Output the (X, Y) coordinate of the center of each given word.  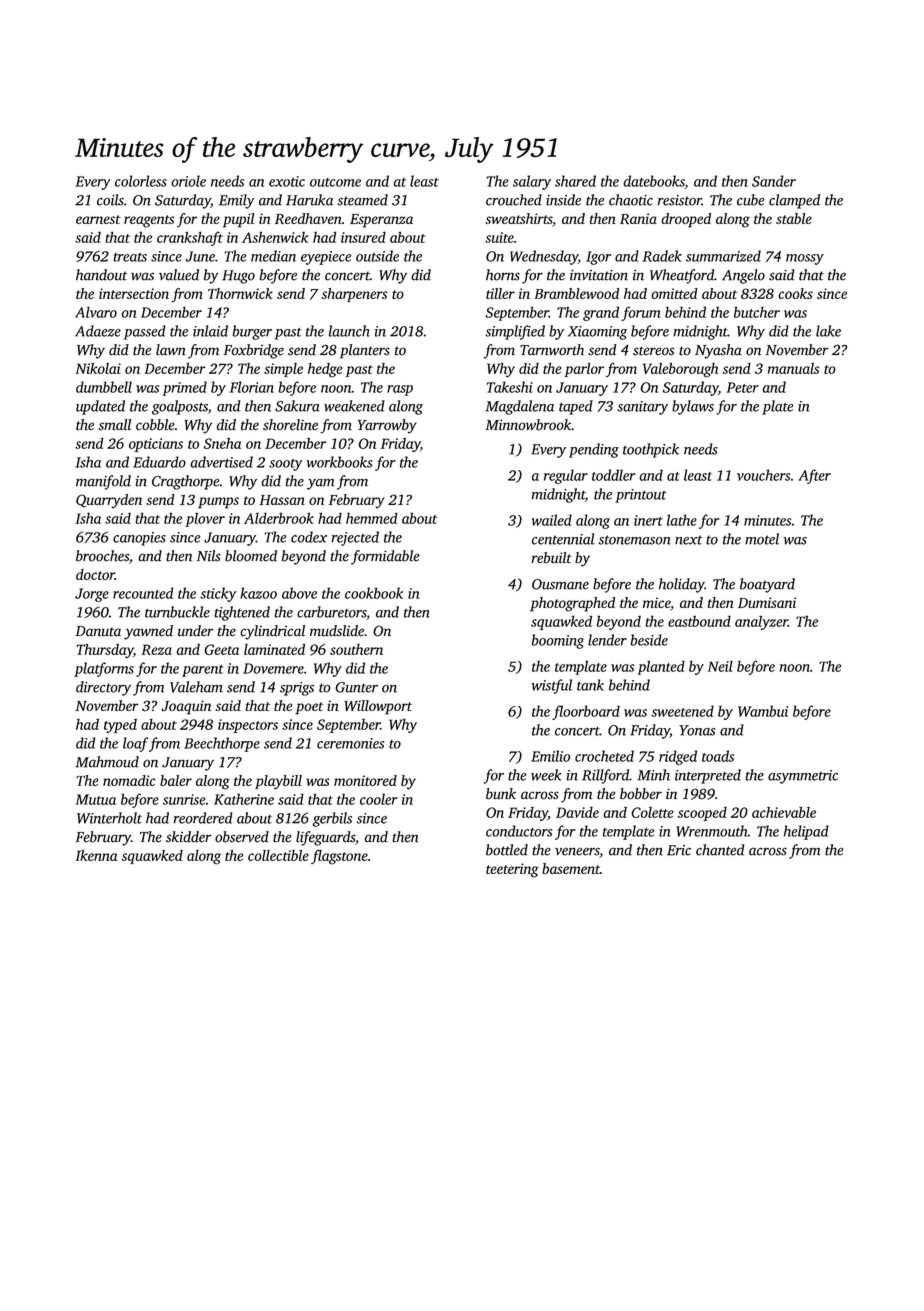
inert (648, 520)
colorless (141, 181)
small (114, 425)
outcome (335, 182)
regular (566, 476)
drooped (686, 220)
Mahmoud (107, 762)
